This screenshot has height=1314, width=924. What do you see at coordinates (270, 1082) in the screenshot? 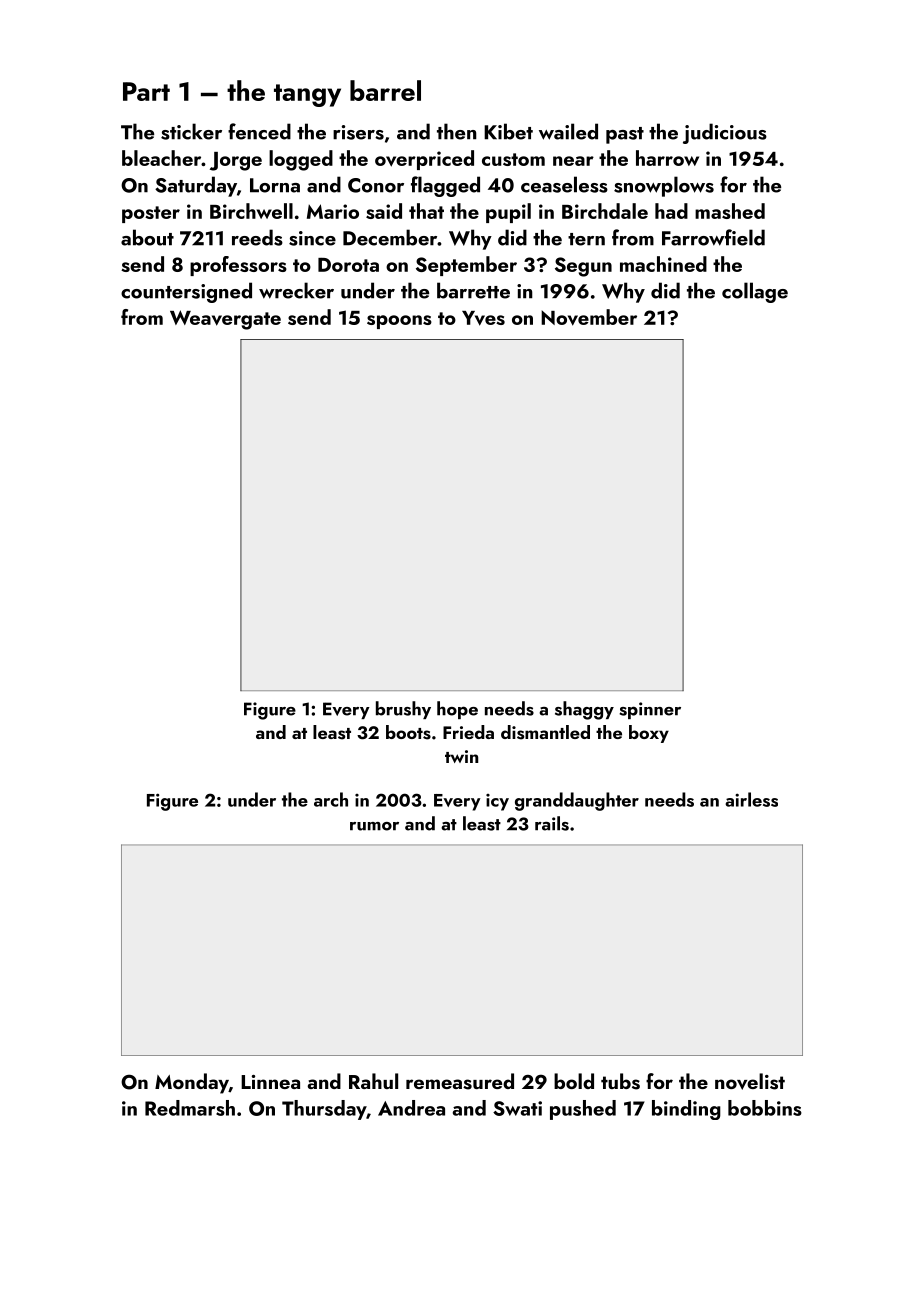
I see `Linnea` at bounding box center [270, 1082].
